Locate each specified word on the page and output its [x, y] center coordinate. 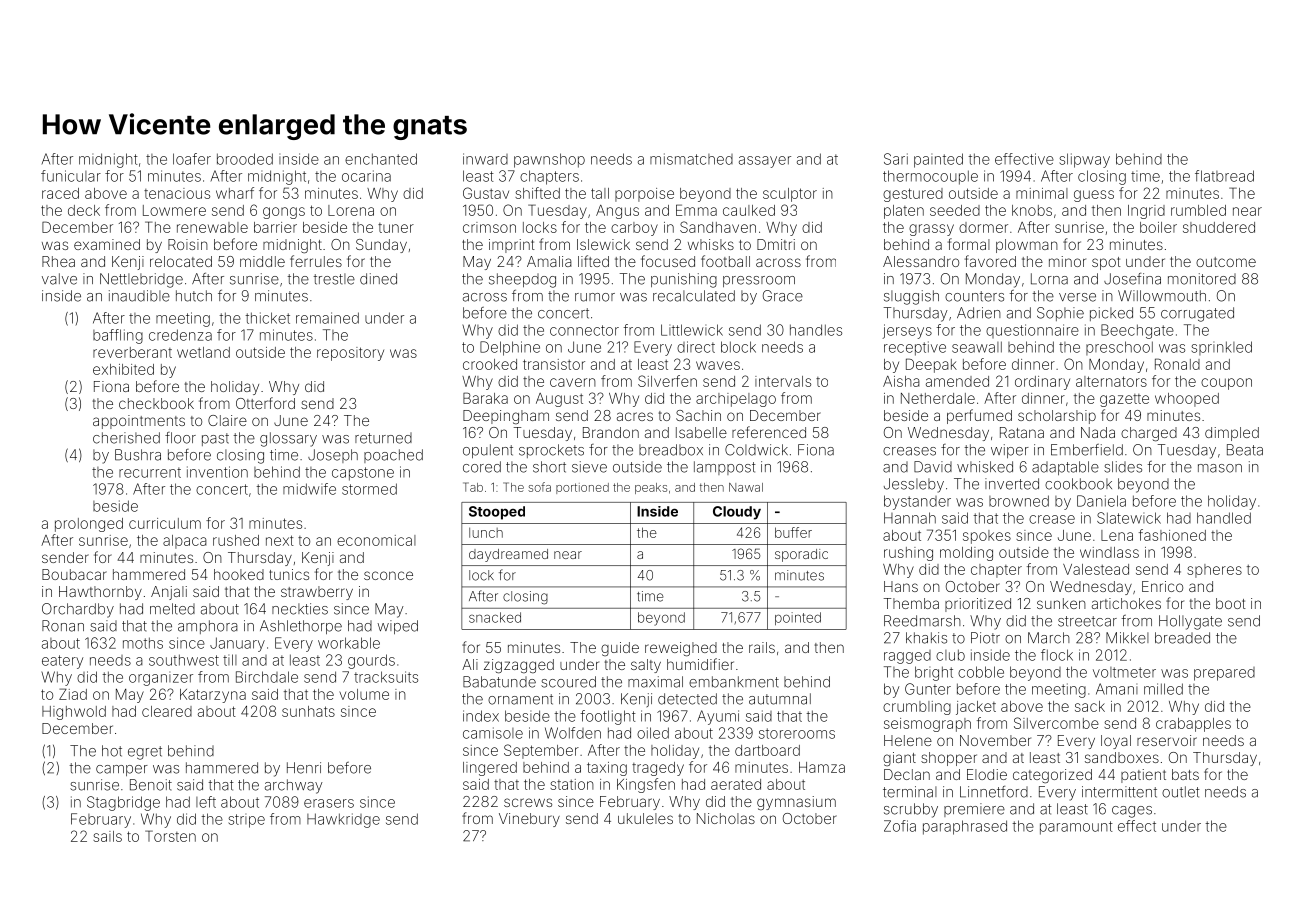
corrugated [1197, 314]
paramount [1076, 828]
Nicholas [726, 818]
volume [364, 694]
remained [327, 318]
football [725, 261]
